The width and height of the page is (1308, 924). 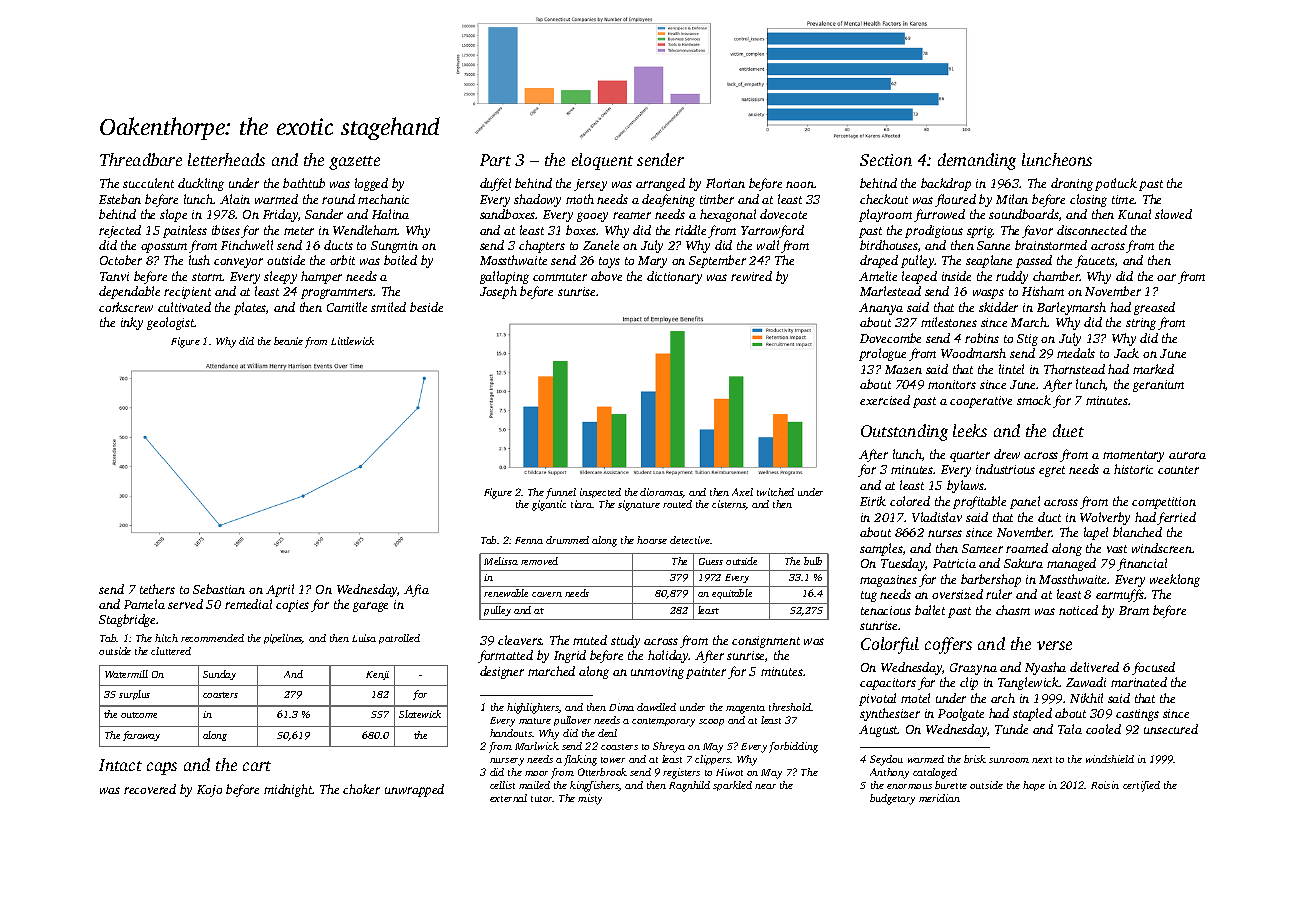 What do you see at coordinates (1173, 214) in the page?
I see `slowed` at bounding box center [1173, 214].
